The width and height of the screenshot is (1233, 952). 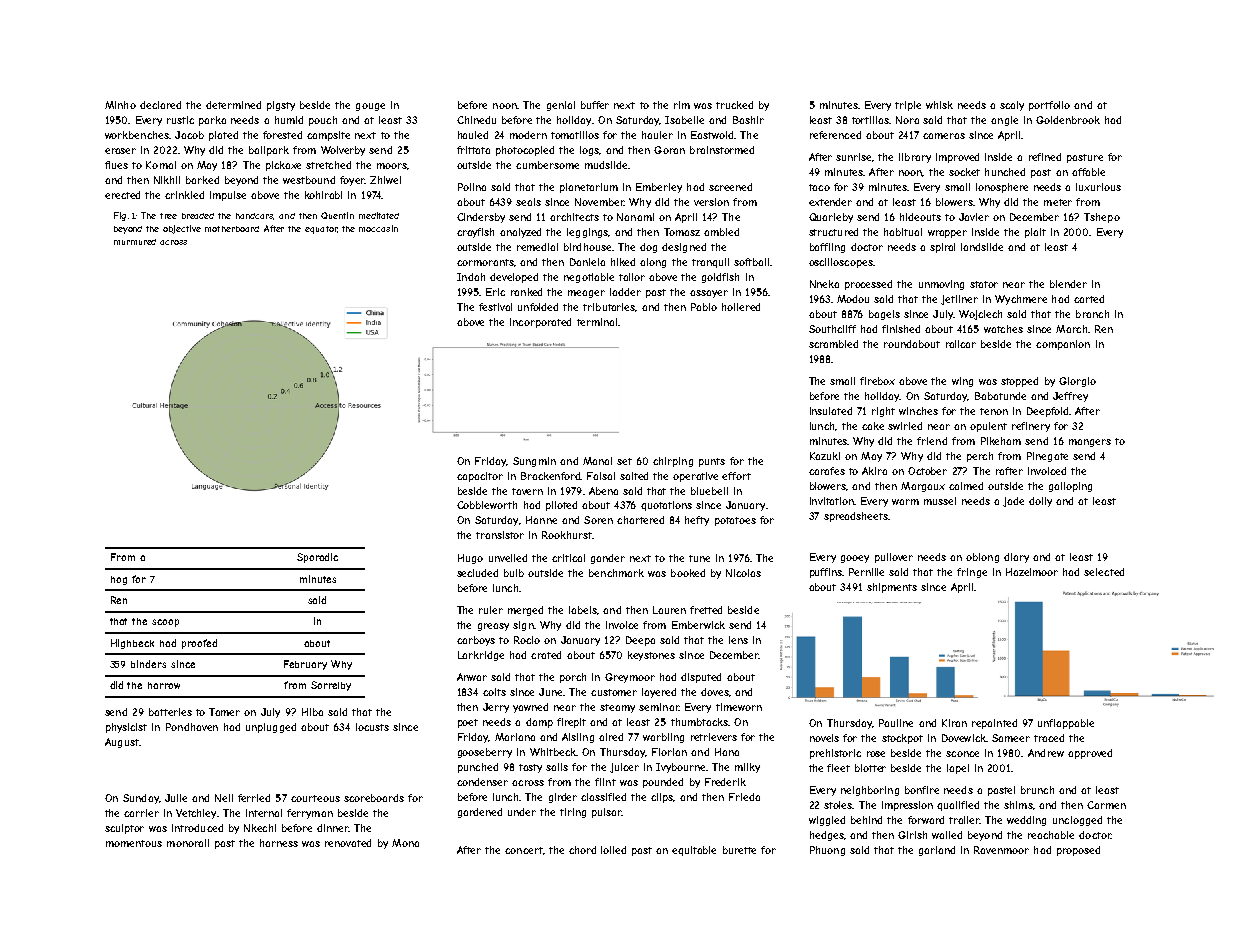 I want to click on pigsty, so click(x=281, y=106).
